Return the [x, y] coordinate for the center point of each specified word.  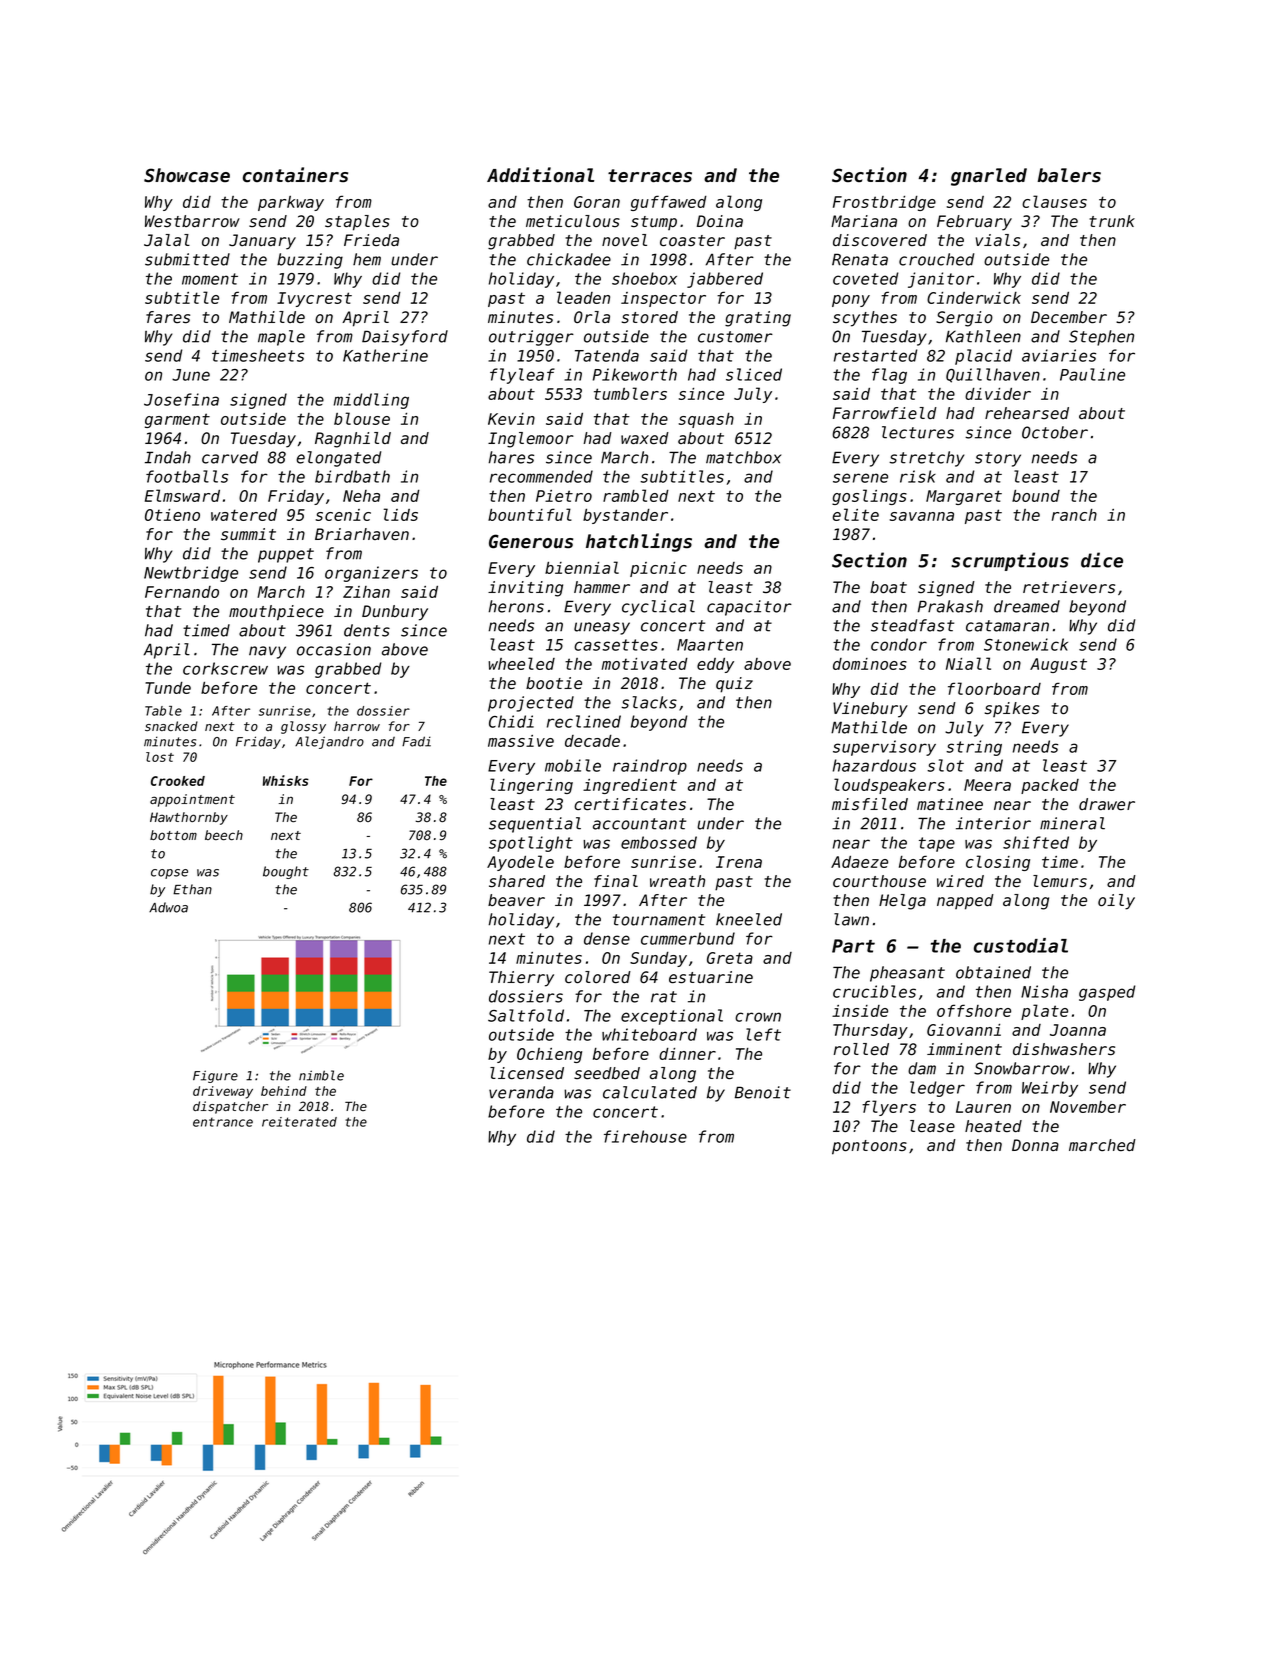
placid [983, 357]
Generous [531, 541]
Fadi [416, 741]
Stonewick [1026, 644]
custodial [1021, 945]
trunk [1112, 221]
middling [371, 401]
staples [357, 223]
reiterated [299, 1122]
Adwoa [168, 907]
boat [888, 587]
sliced [754, 374]
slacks [649, 702]
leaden [583, 297]
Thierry [521, 979]
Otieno [172, 515]
